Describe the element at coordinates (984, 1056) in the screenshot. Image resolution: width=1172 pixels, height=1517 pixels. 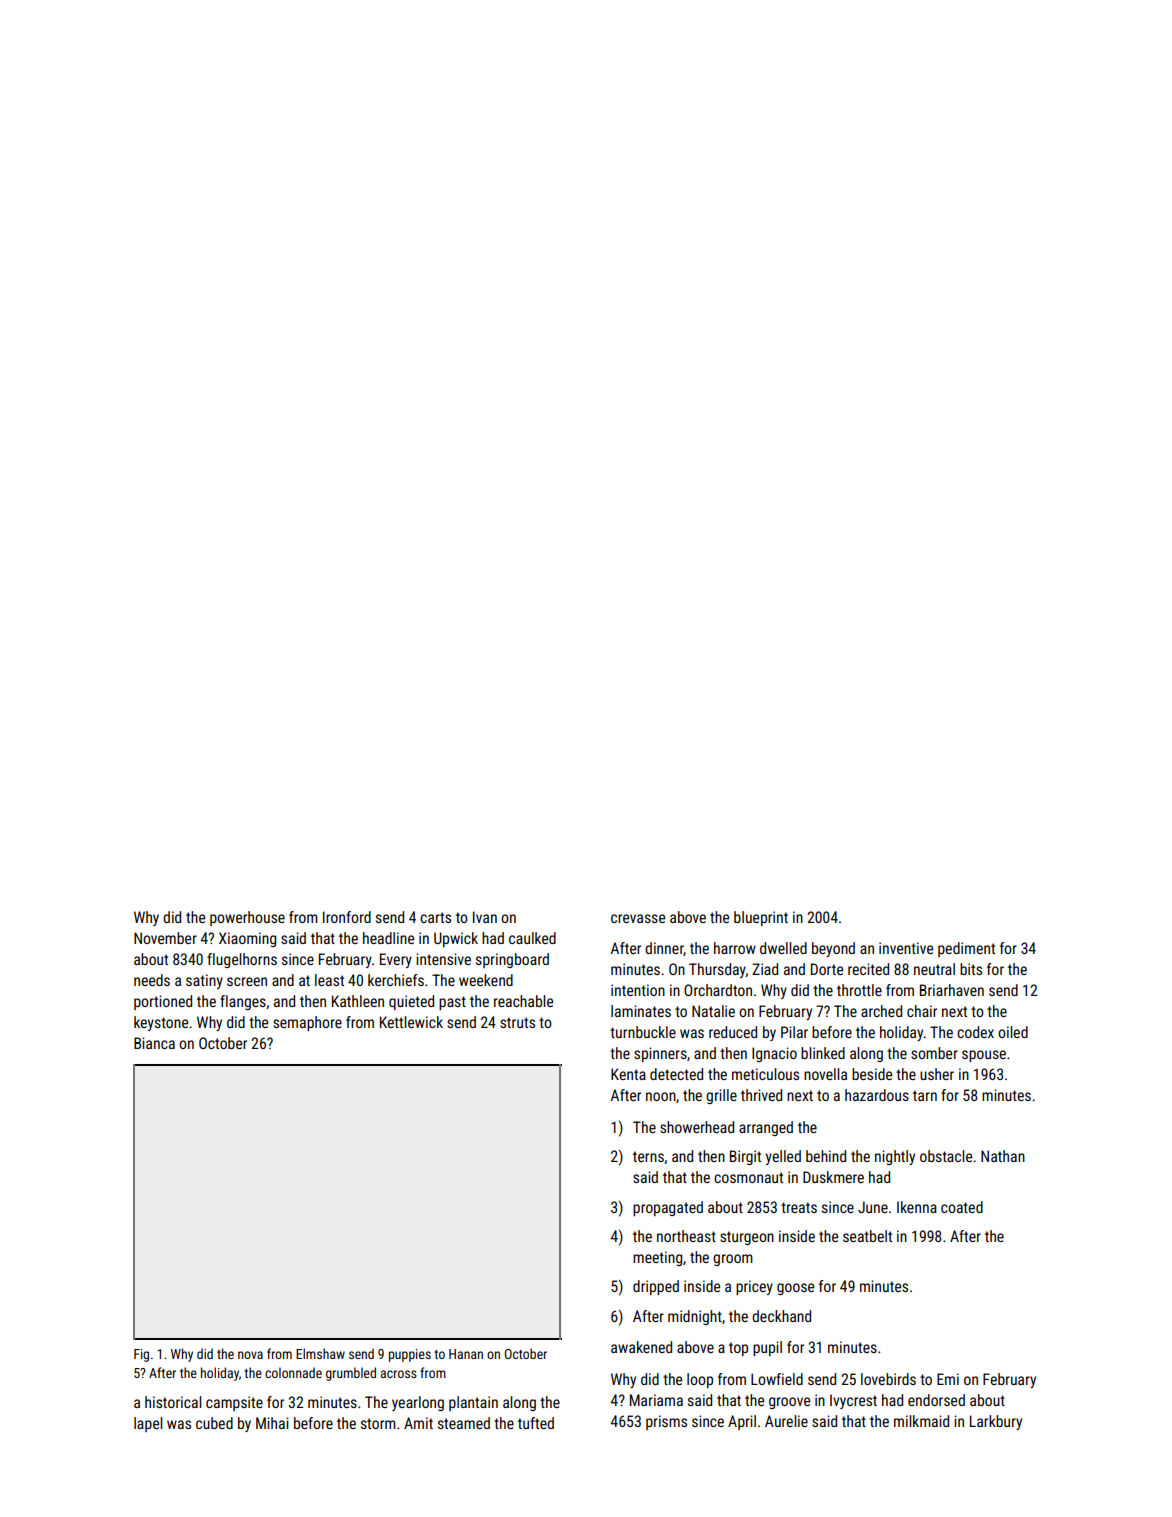
I see `spouse` at that location.
